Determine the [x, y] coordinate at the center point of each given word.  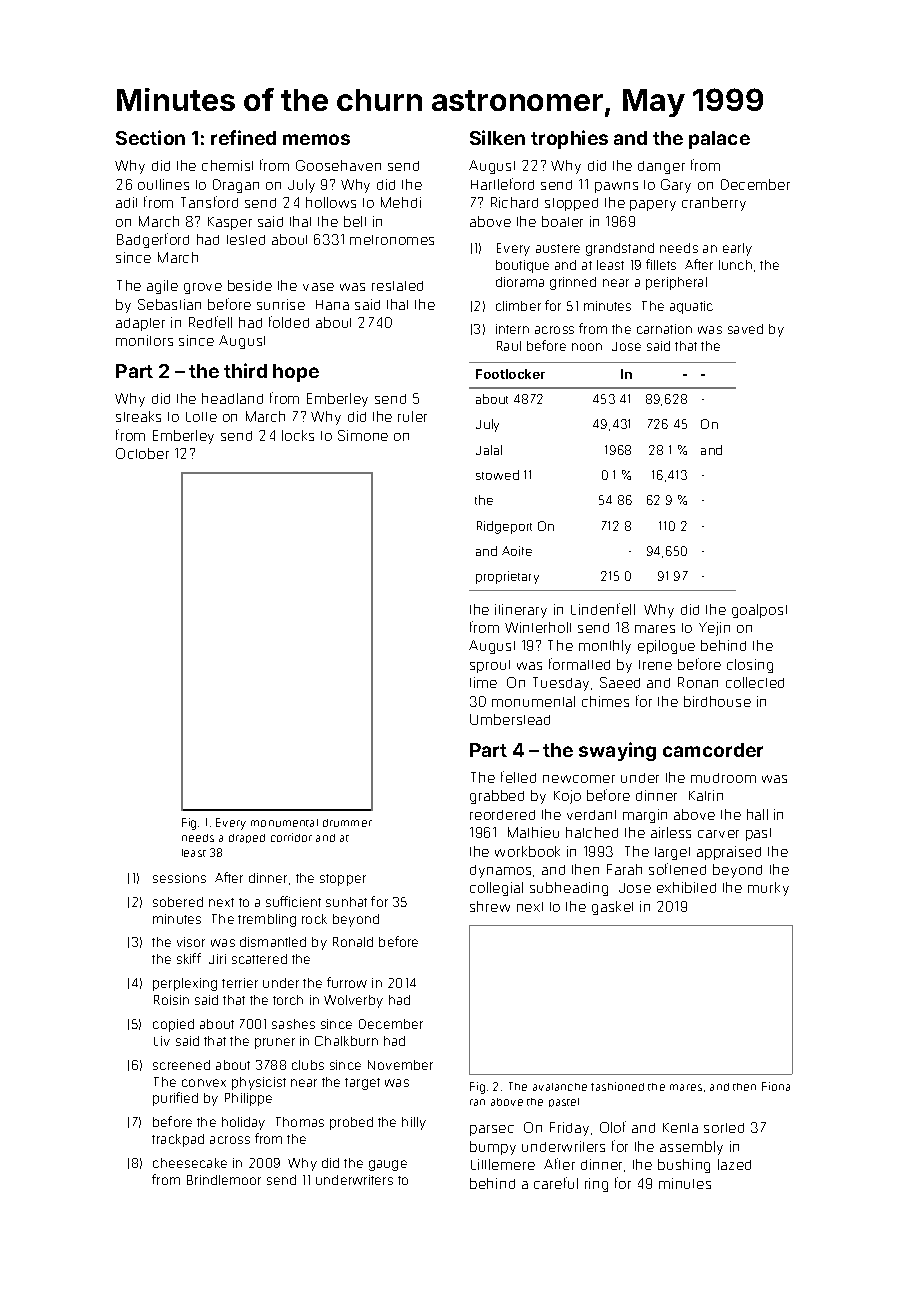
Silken [497, 137]
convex [204, 1083]
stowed [497, 475]
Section [150, 137]
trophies [569, 139]
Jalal [489, 450]
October [142, 453]
